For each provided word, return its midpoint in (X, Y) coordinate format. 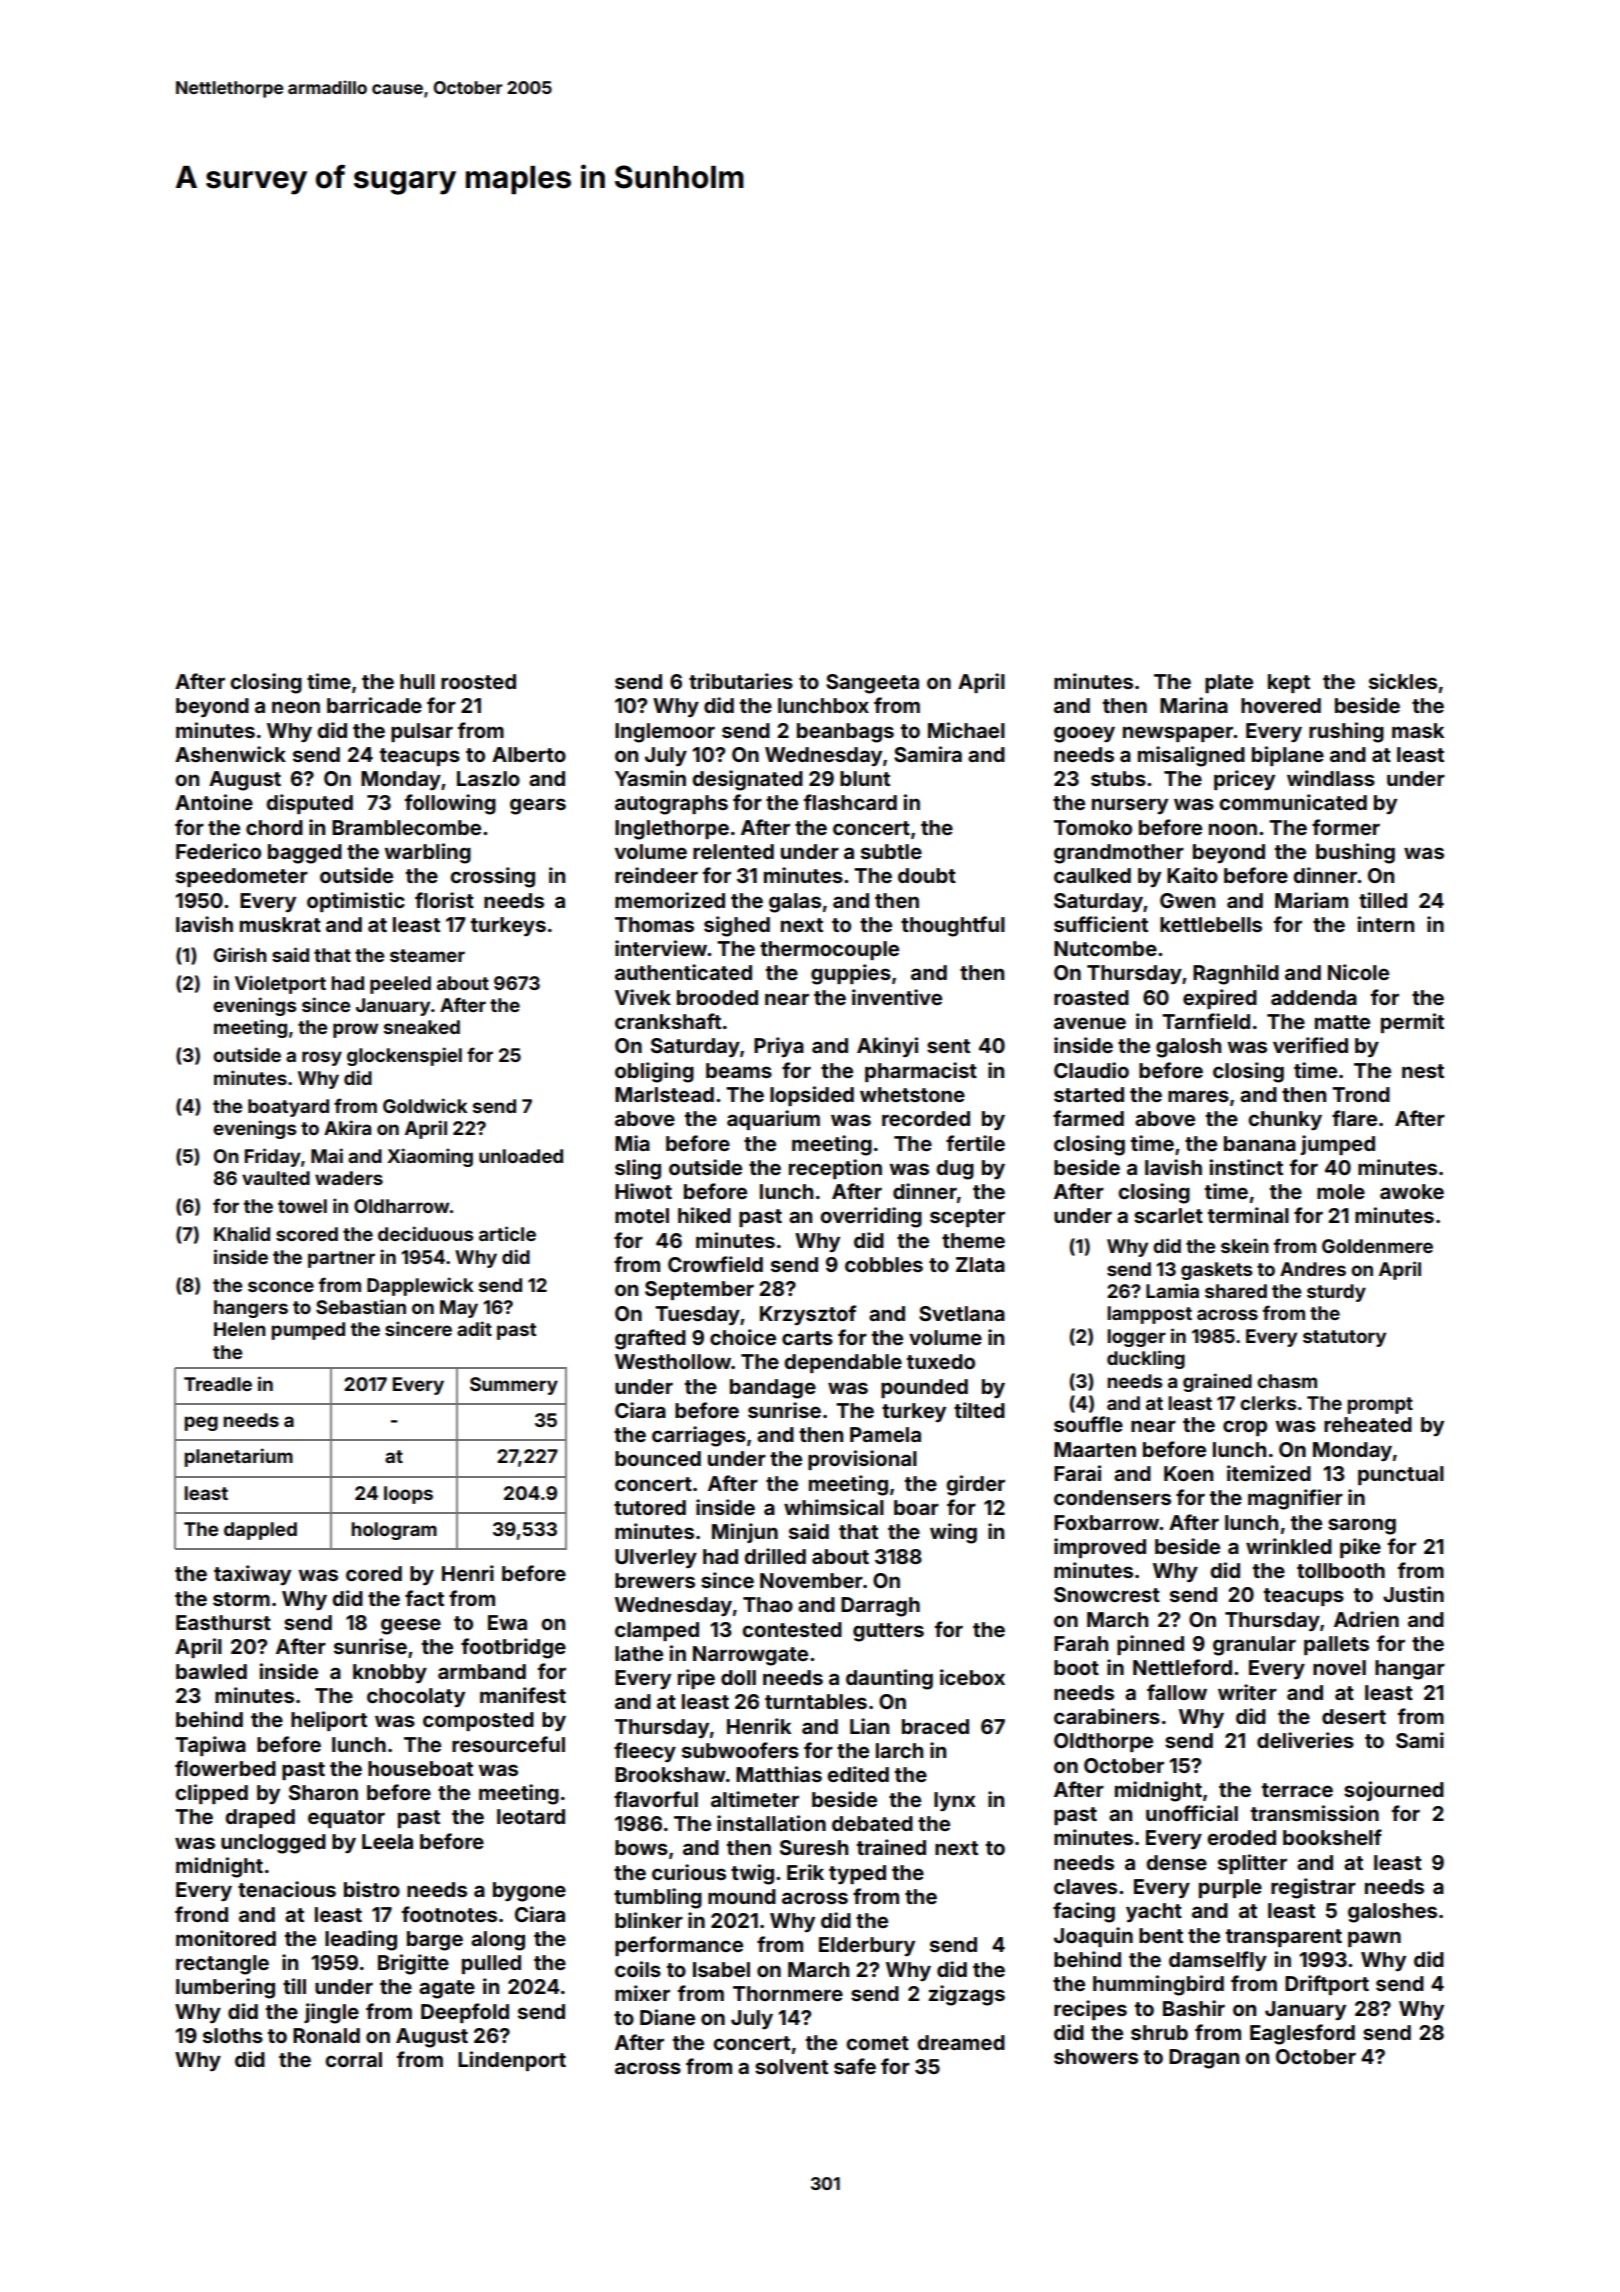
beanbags (845, 733)
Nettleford (1182, 1667)
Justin (1413, 1594)
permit (1412, 1023)
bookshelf (1332, 1837)
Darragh (880, 1607)
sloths (233, 2035)
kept (1289, 683)
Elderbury (867, 1947)
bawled (211, 1671)
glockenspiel (404, 1056)
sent (948, 1046)
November (811, 1580)
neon (296, 707)
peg (201, 1423)
